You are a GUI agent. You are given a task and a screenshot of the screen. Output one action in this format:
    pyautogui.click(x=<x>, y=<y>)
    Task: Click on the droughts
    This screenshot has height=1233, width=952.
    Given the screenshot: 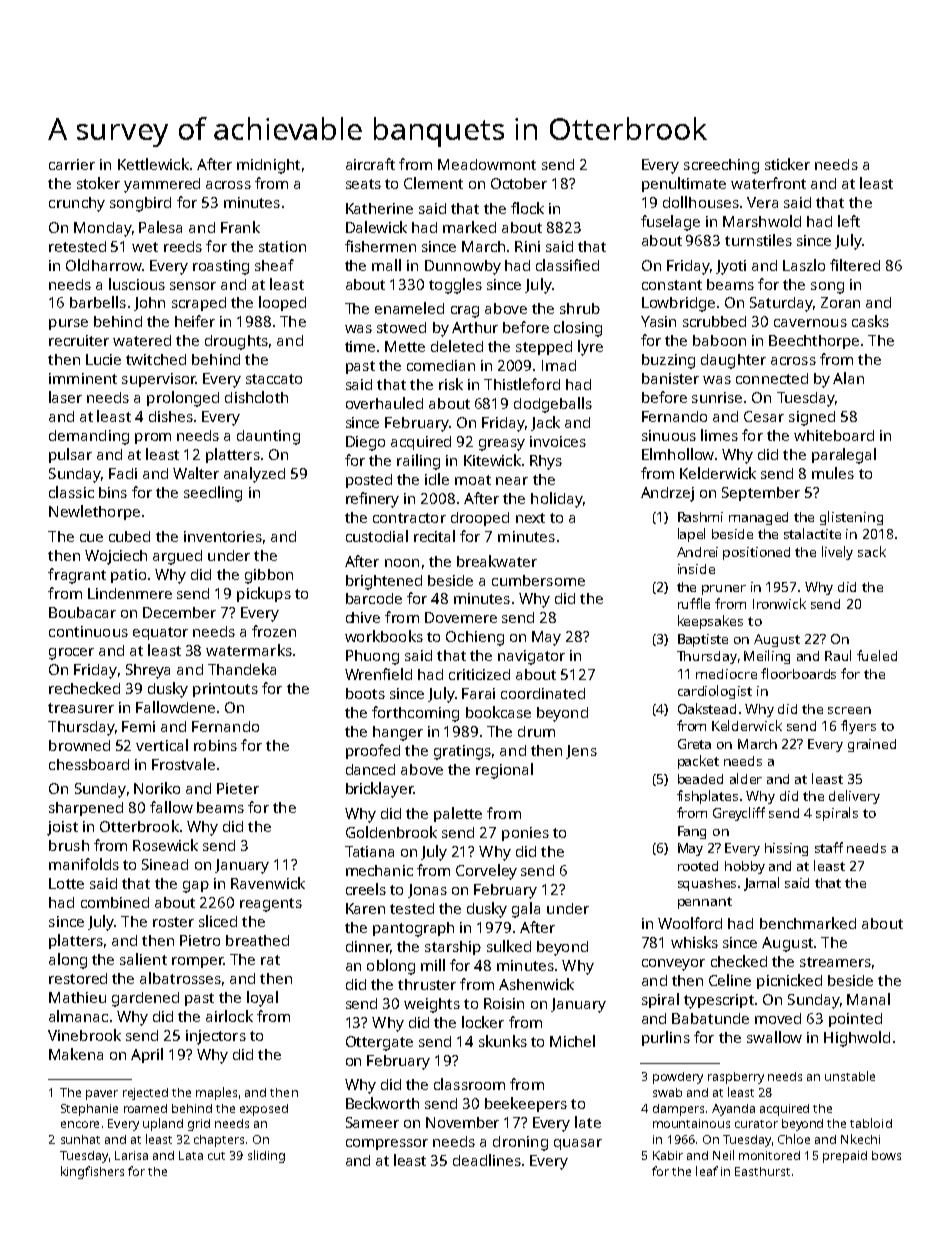 What is the action you would take?
    pyautogui.click(x=236, y=342)
